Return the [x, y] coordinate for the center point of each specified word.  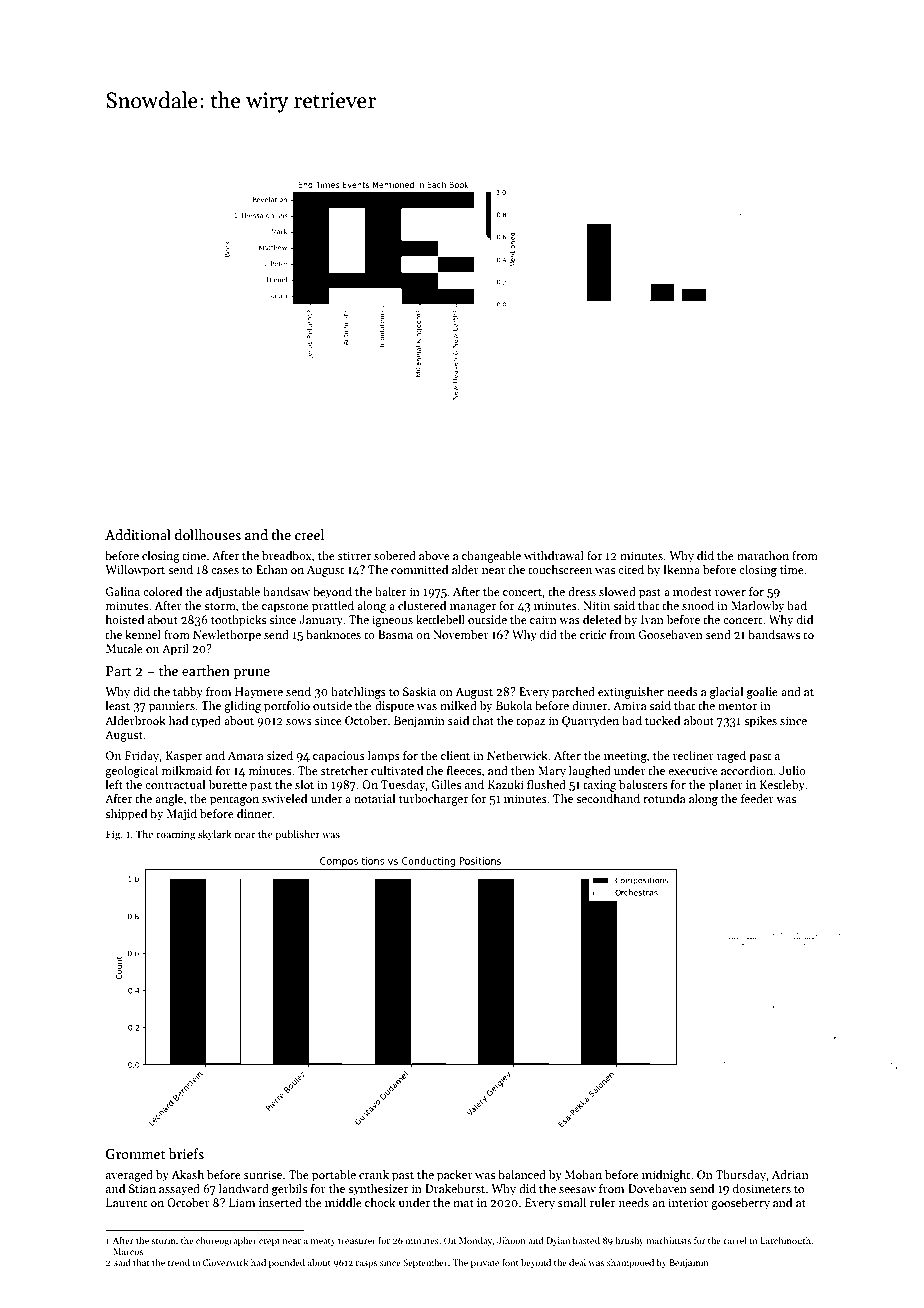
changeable [491, 557]
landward [244, 1188]
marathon [763, 555]
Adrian [790, 1174]
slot [304, 784]
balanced [522, 1174]
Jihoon [511, 1240]
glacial [726, 693]
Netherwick [517, 755]
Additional [138, 534]
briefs [186, 1153]
